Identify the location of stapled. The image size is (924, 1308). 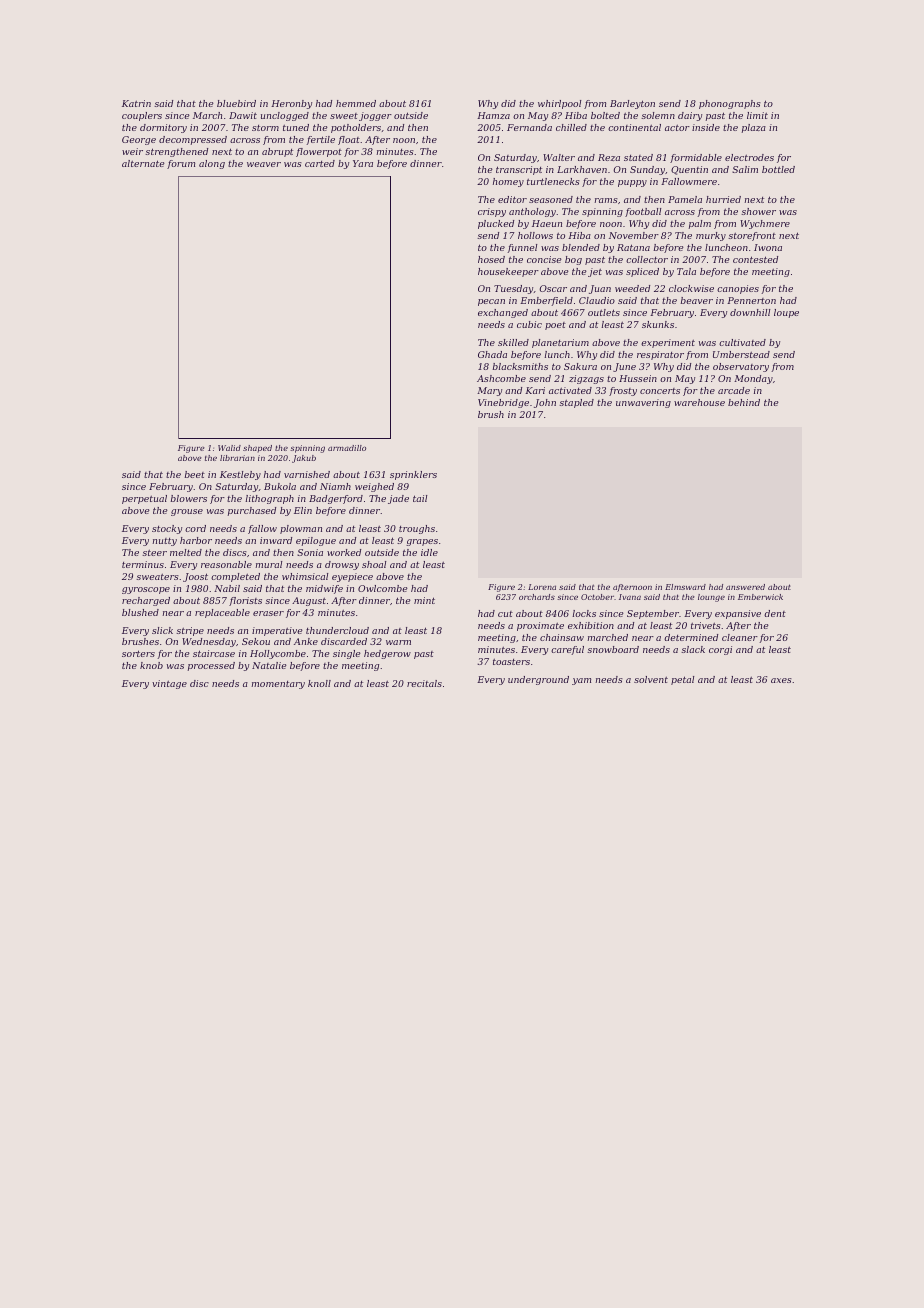
(576, 403).
